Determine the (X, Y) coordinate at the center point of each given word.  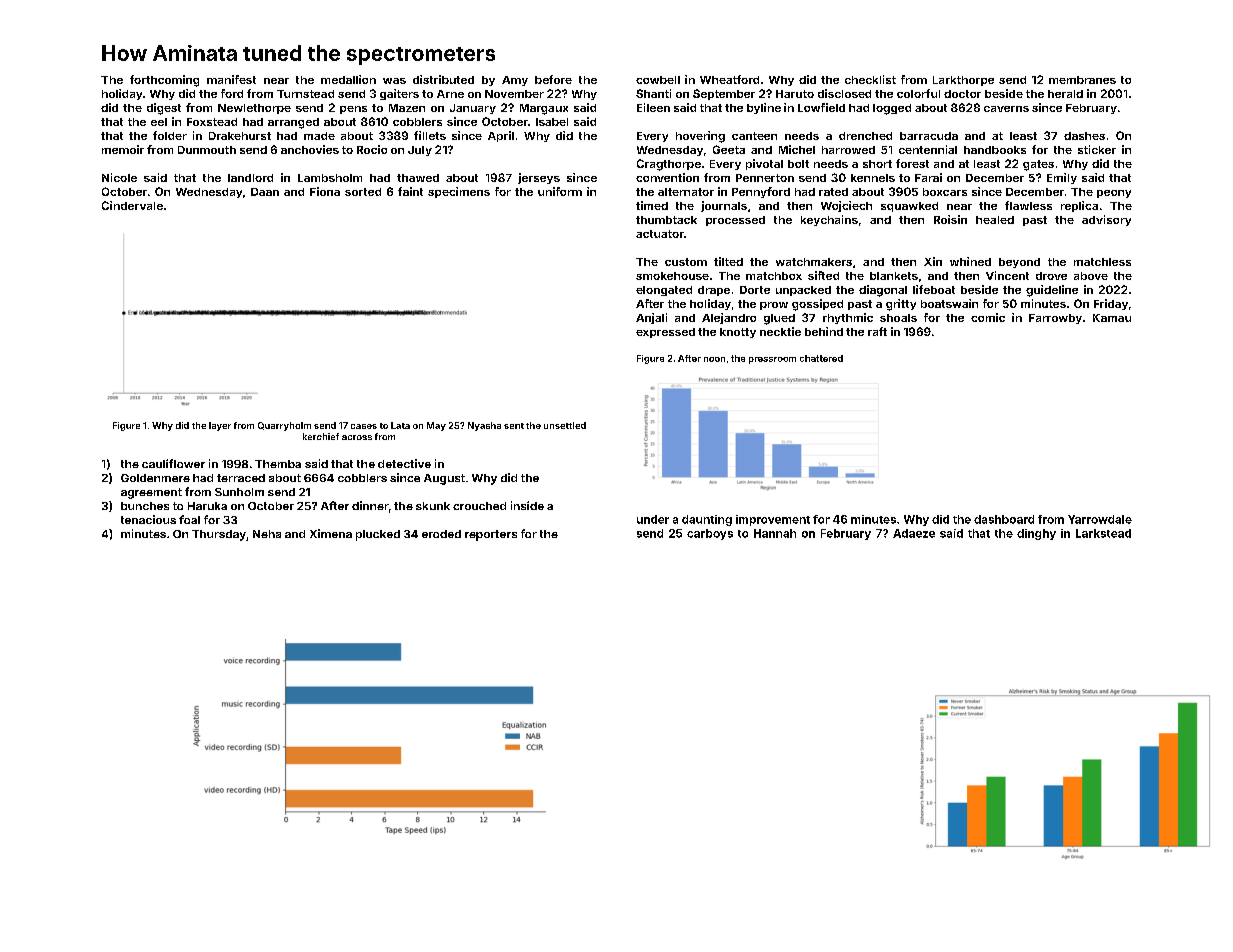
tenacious (148, 519)
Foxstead (212, 122)
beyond (1019, 263)
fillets (430, 135)
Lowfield (821, 107)
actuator (660, 234)
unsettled (565, 425)
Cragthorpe (669, 165)
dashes (1084, 136)
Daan (265, 192)
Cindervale (132, 205)
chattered (821, 358)
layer (220, 426)
